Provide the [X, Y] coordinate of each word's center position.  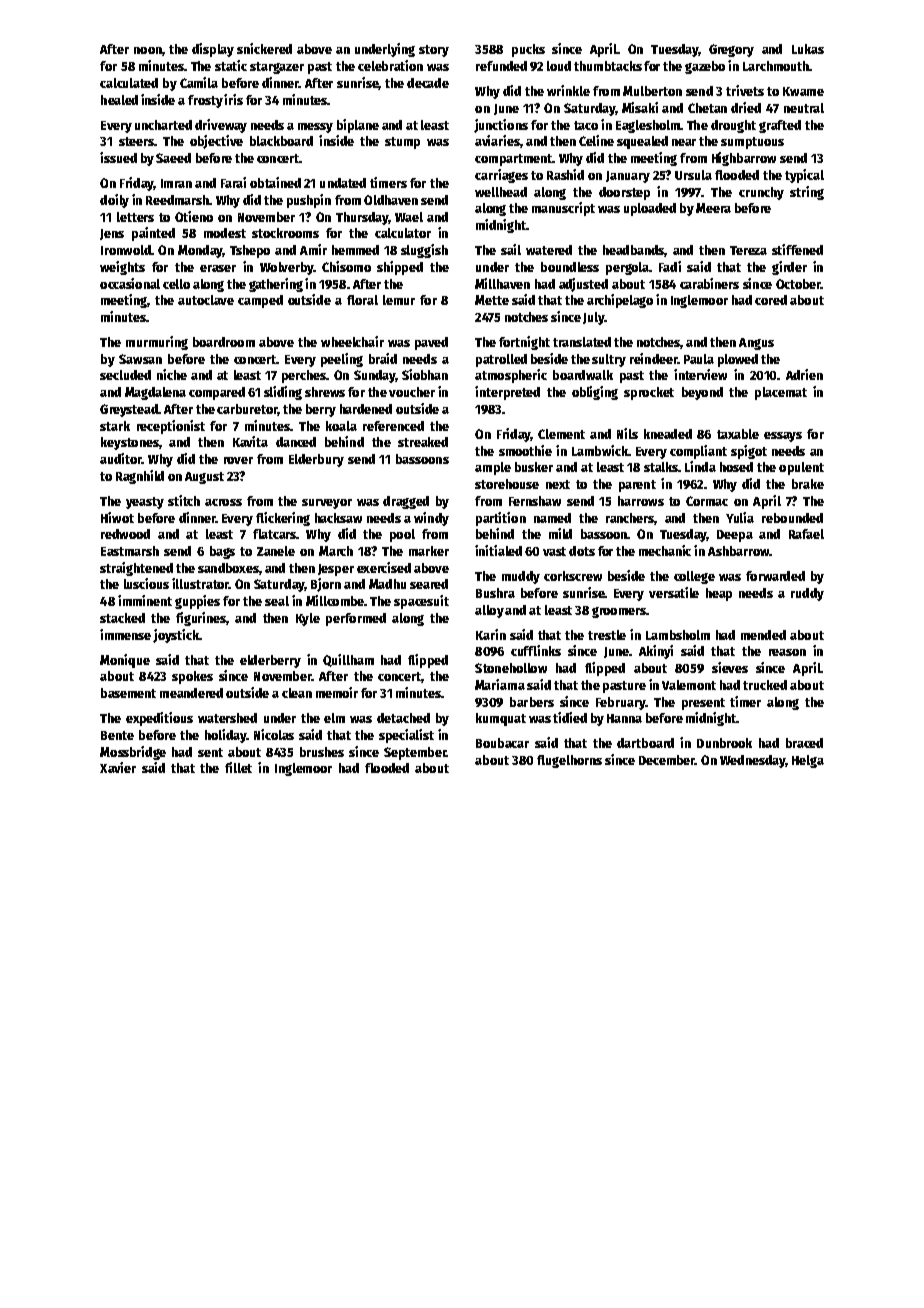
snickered [264, 48]
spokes [192, 677]
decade [428, 83]
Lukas [808, 49]
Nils [627, 433]
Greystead [129, 410]
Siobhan [425, 374]
